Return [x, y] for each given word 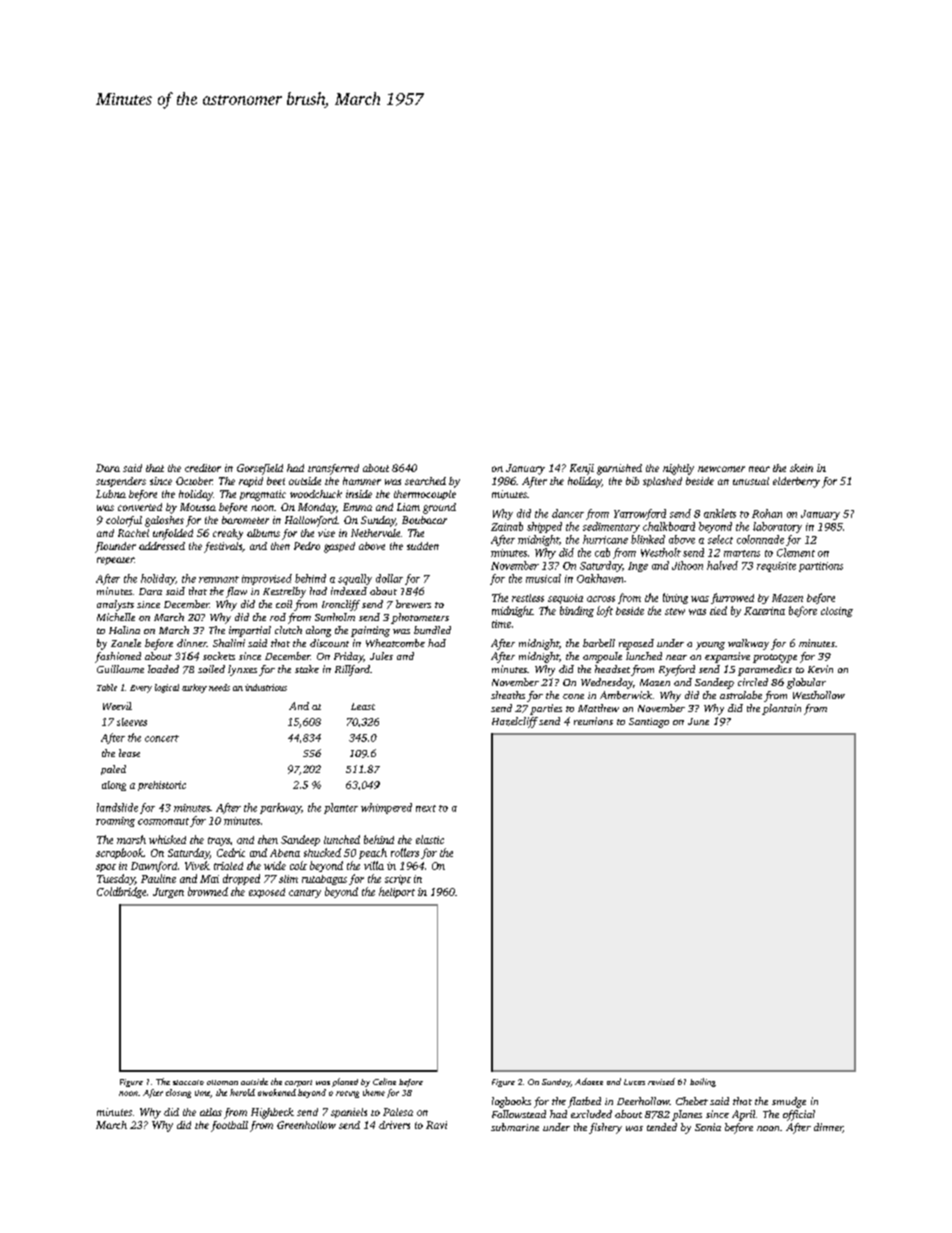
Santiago [649, 723]
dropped [241, 879]
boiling [703, 1082]
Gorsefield [260, 469]
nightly [678, 469]
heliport [397, 892]
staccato [188, 1082]
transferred [333, 469]
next [426, 808]
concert [162, 738]
